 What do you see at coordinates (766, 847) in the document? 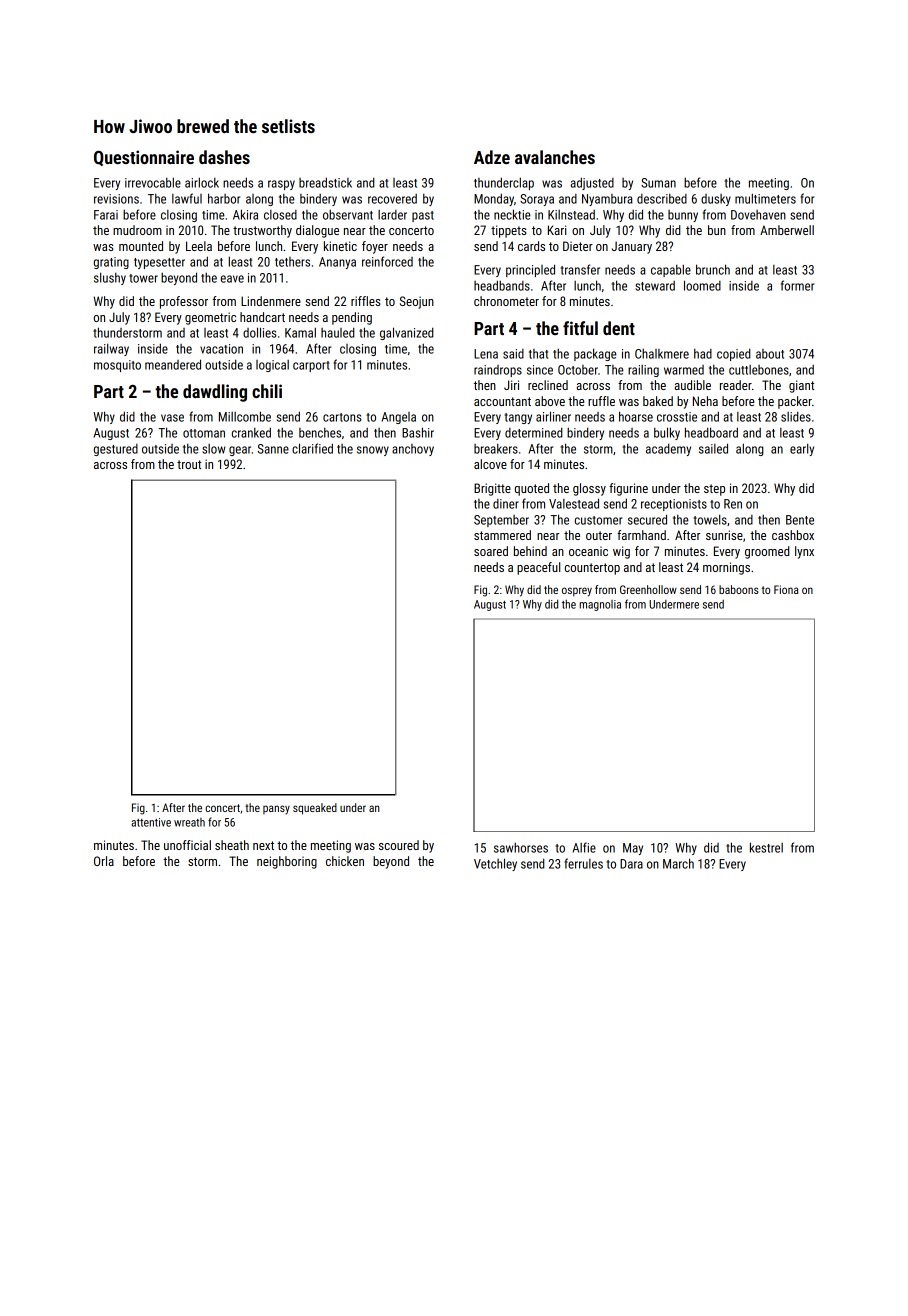
I see `kestrel` at bounding box center [766, 847].
